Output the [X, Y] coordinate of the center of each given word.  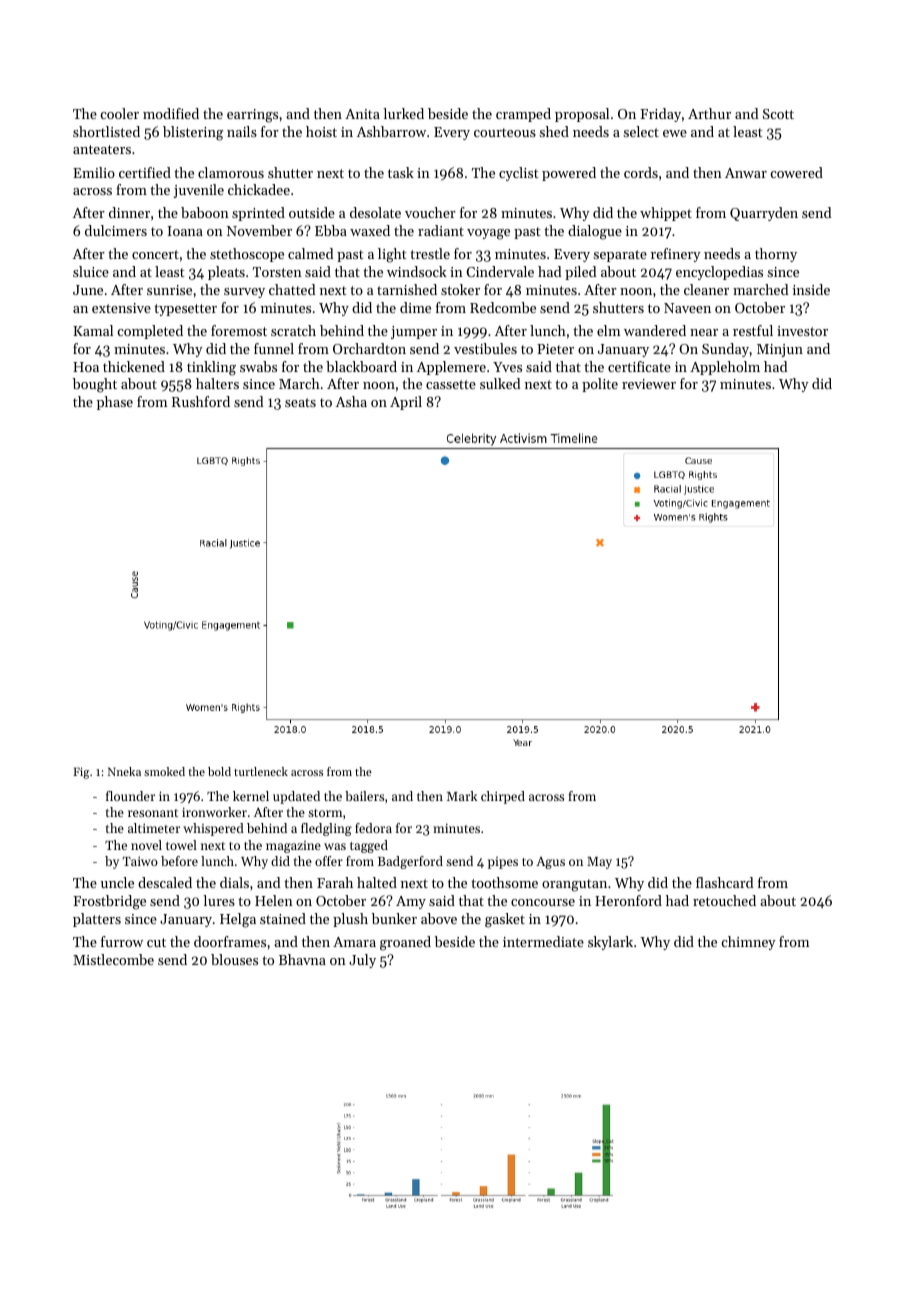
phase [115, 403]
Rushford [201, 401]
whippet [666, 214]
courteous [505, 132]
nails [242, 131]
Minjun [780, 350]
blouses [234, 959]
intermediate [543, 941]
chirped [503, 797]
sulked [500, 383]
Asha [351, 401]
